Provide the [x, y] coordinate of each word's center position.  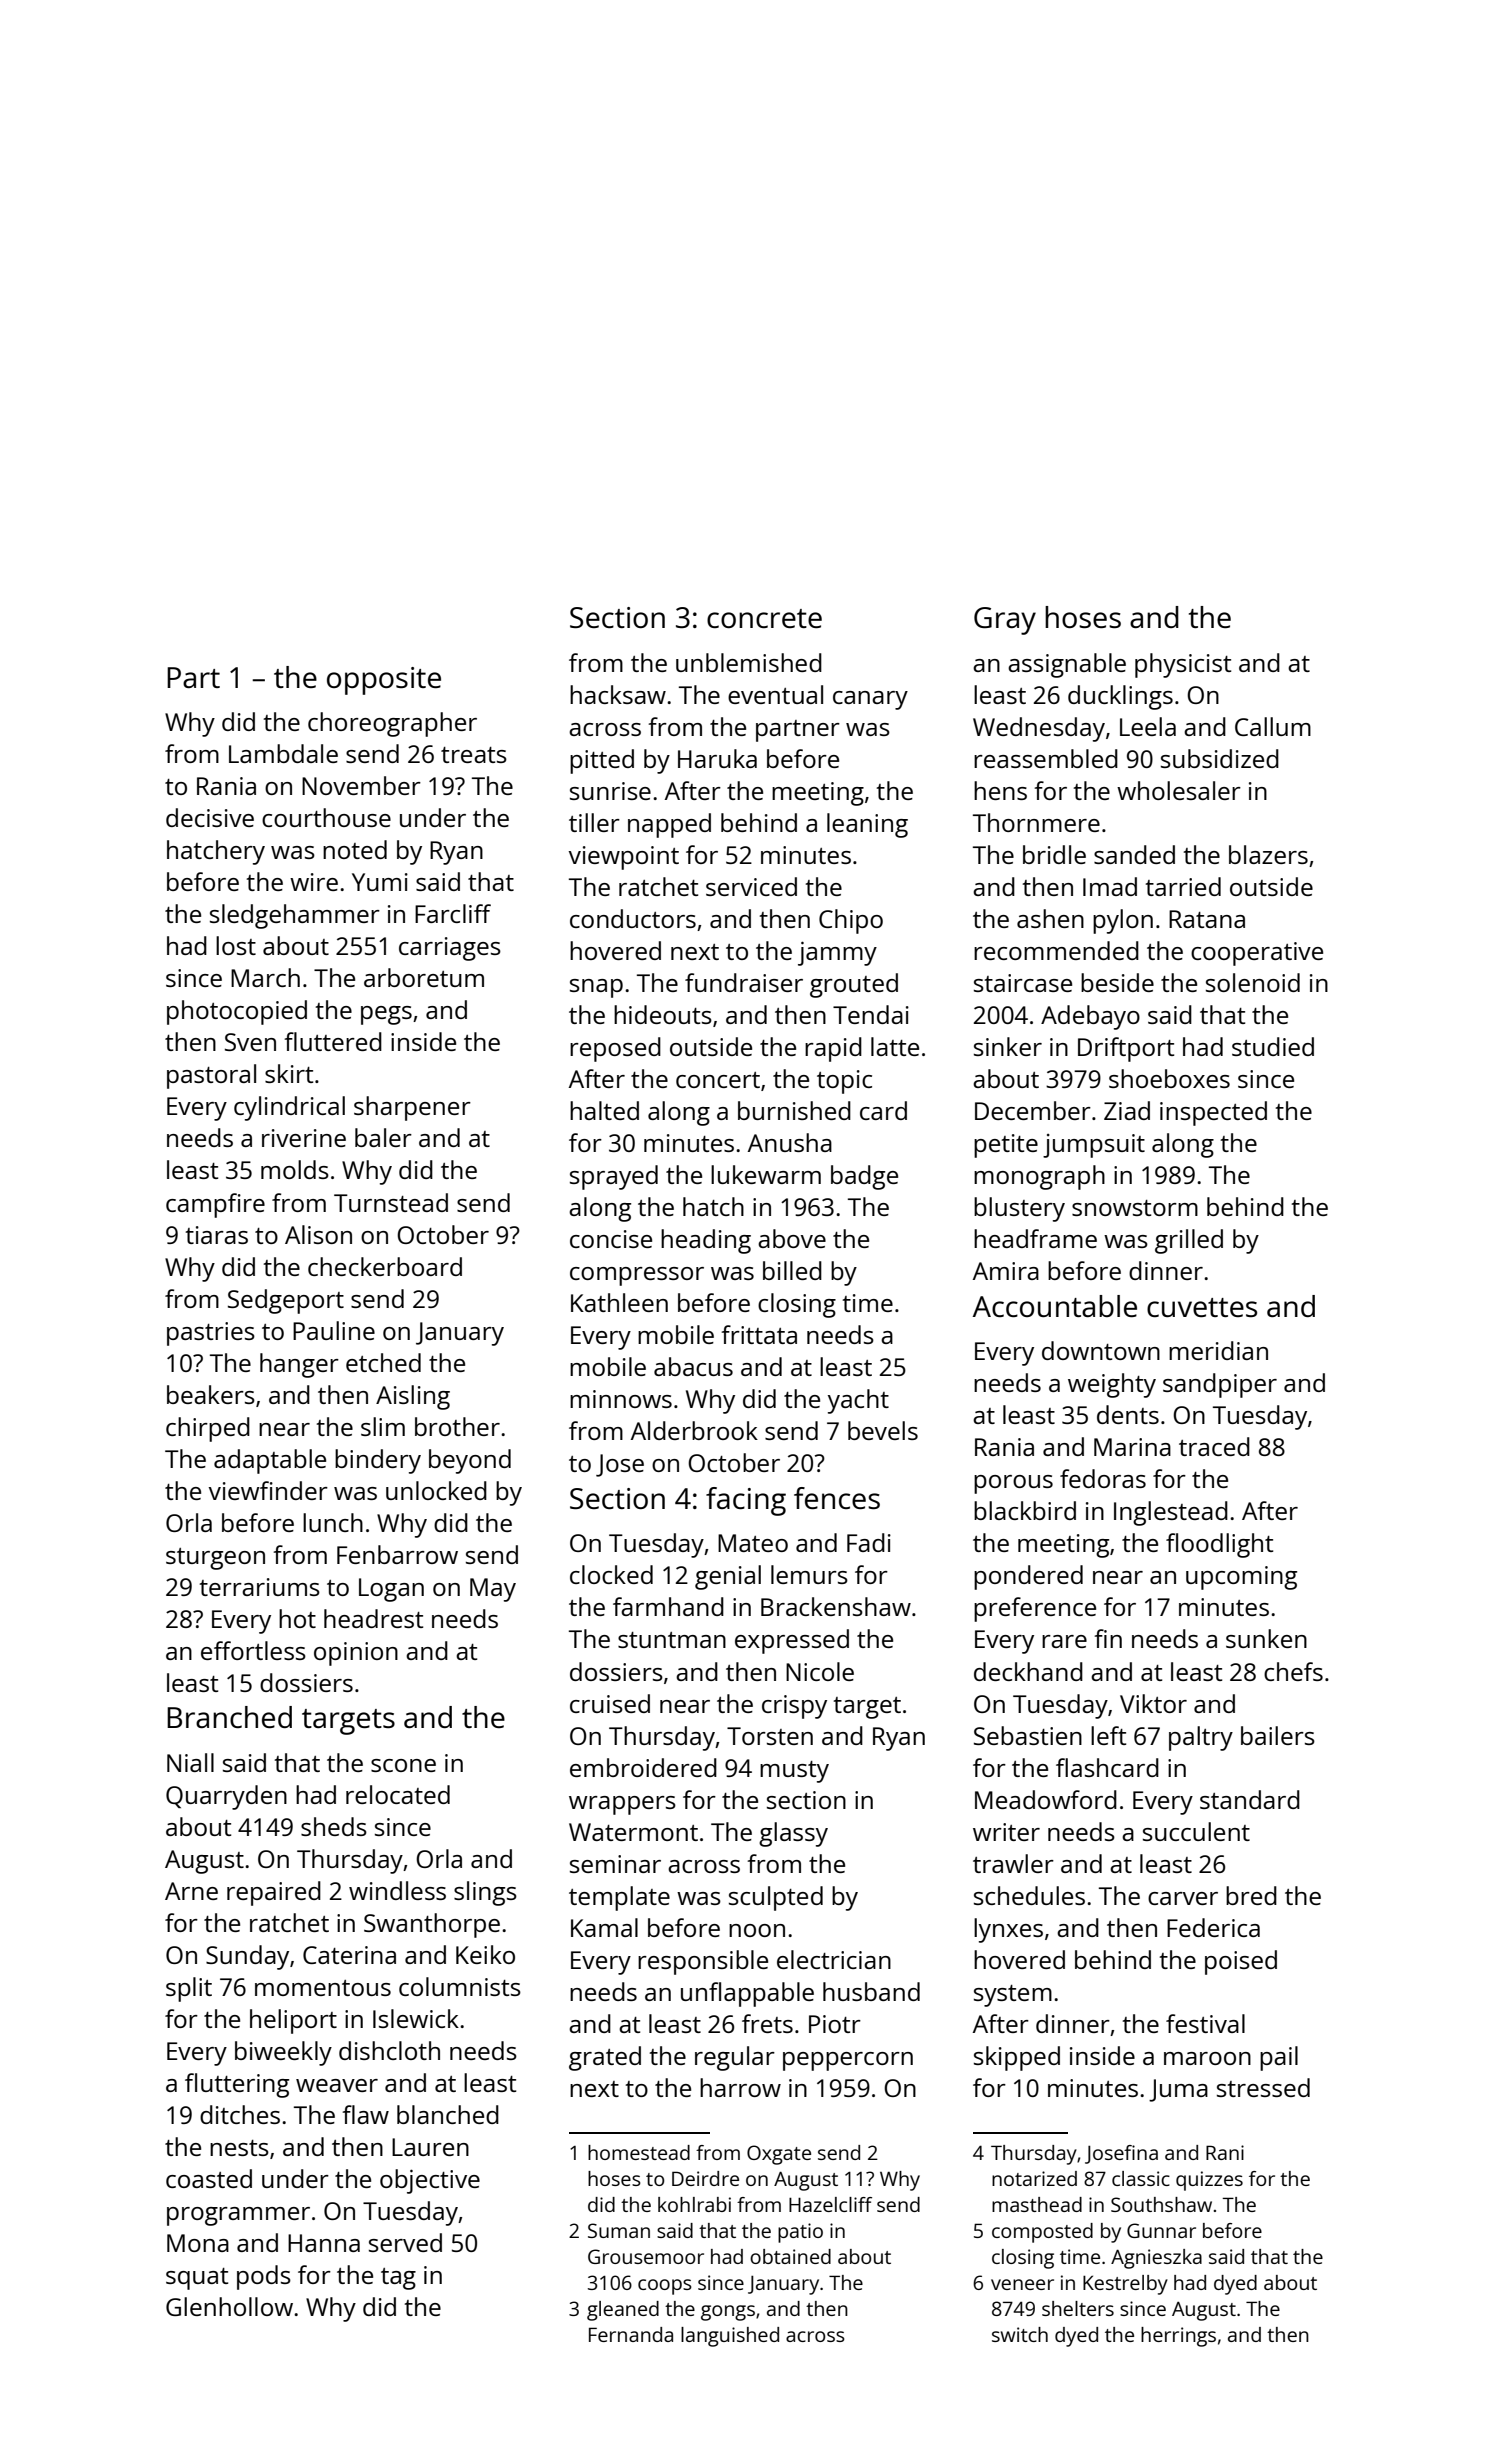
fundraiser [744, 982]
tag [398, 2279]
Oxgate [779, 2155]
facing [746, 1501]
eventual [775, 694]
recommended [1056, 950]
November [361, 785]
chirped [208, 1429]
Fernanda [631, 2334]
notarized [1034, 2178]
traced [1214, 1446]
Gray [1005, 621]
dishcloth [389, 2050]
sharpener [412, 1108]
